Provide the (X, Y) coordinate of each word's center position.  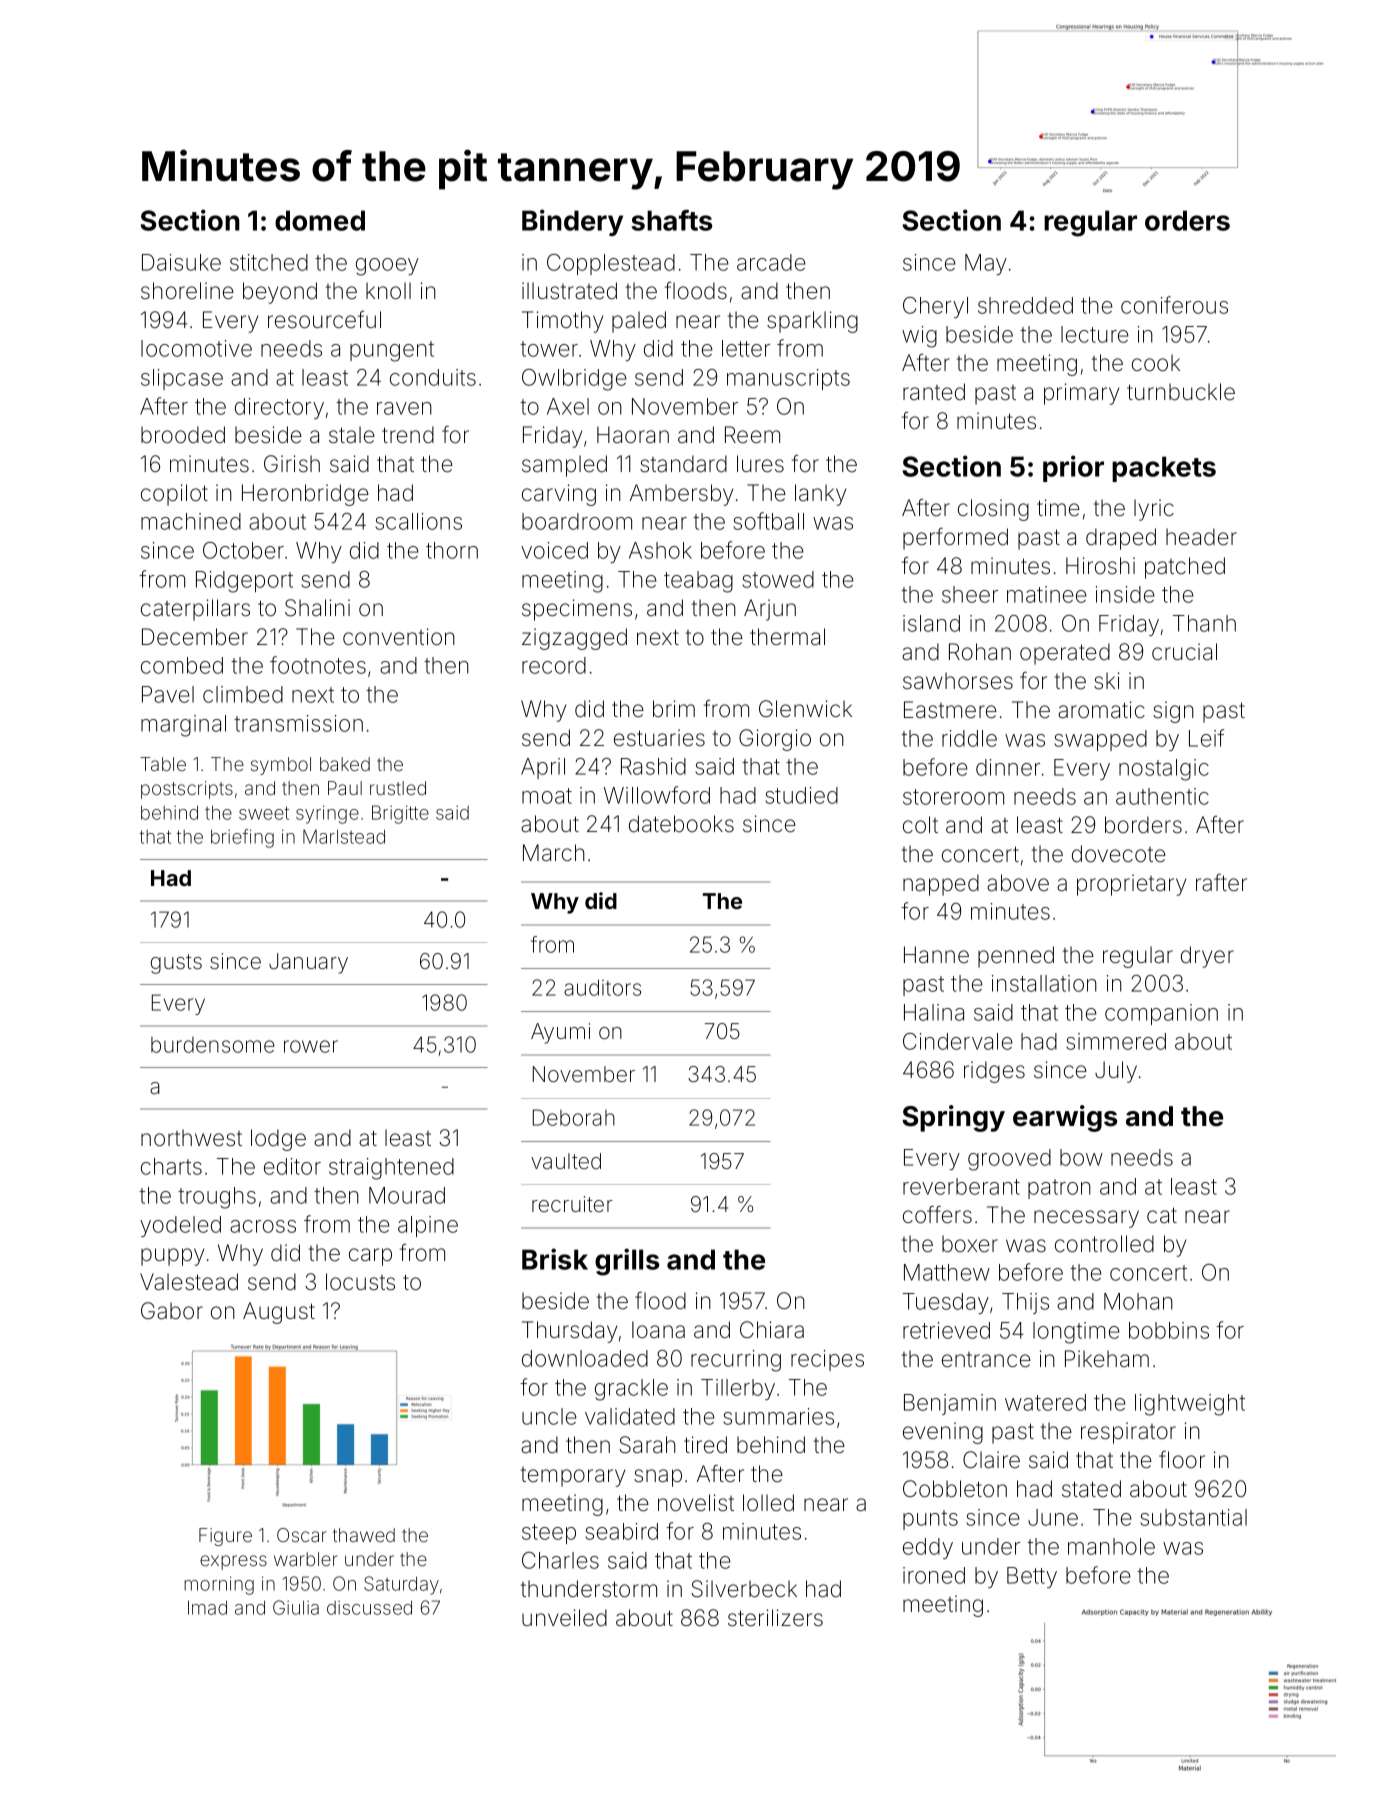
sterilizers (775, 1618)
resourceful (324, 320)
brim (674, 708)
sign (1173, 712)
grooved (1009, 1160)
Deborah (574, 1117)
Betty (1032, 1577)
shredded (1025, 305)
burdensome (213, 1045)
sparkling (812, 322)
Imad (207, 1607)
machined (191, 521)
